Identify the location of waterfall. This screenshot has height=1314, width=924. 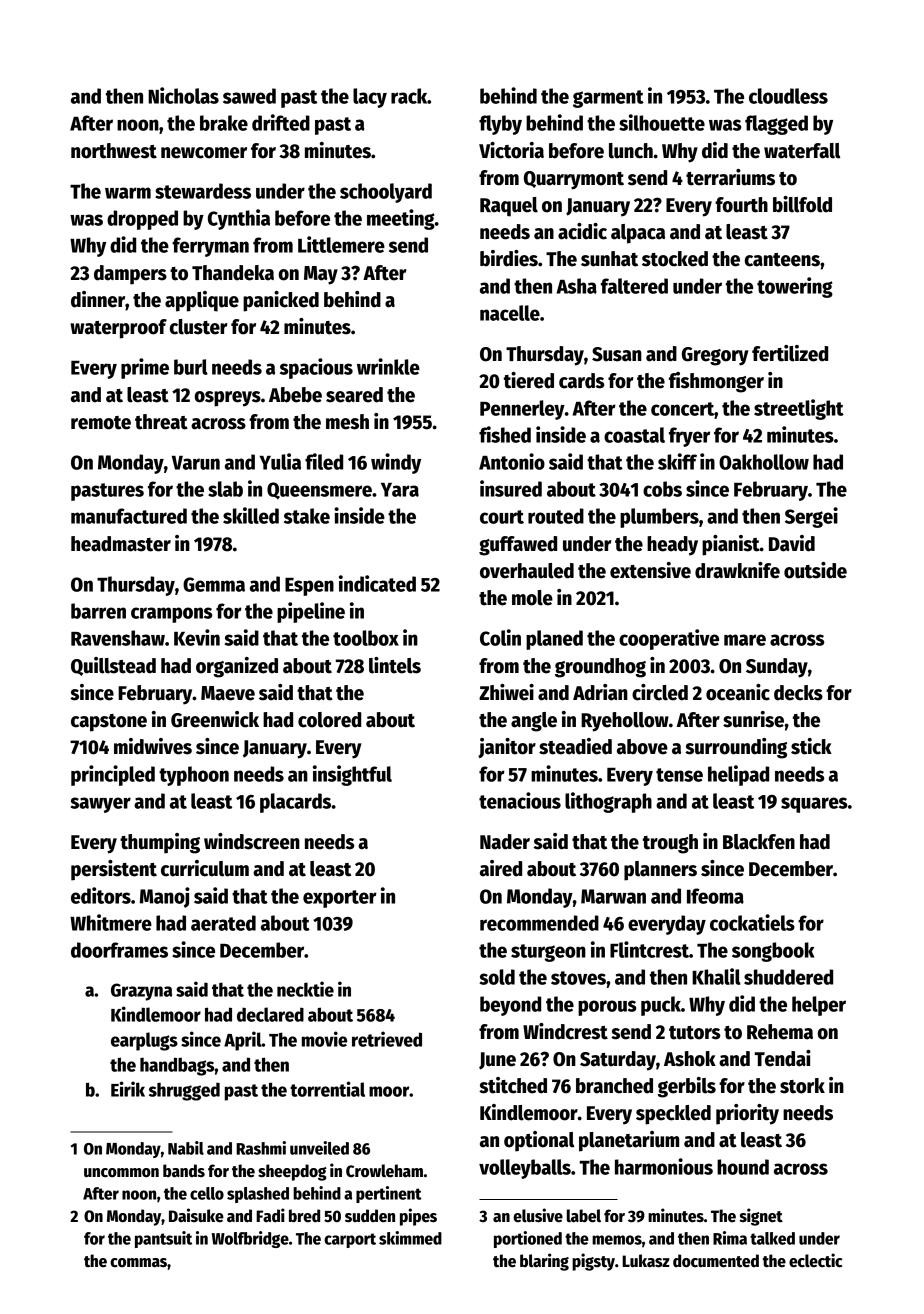
(802, 151).
